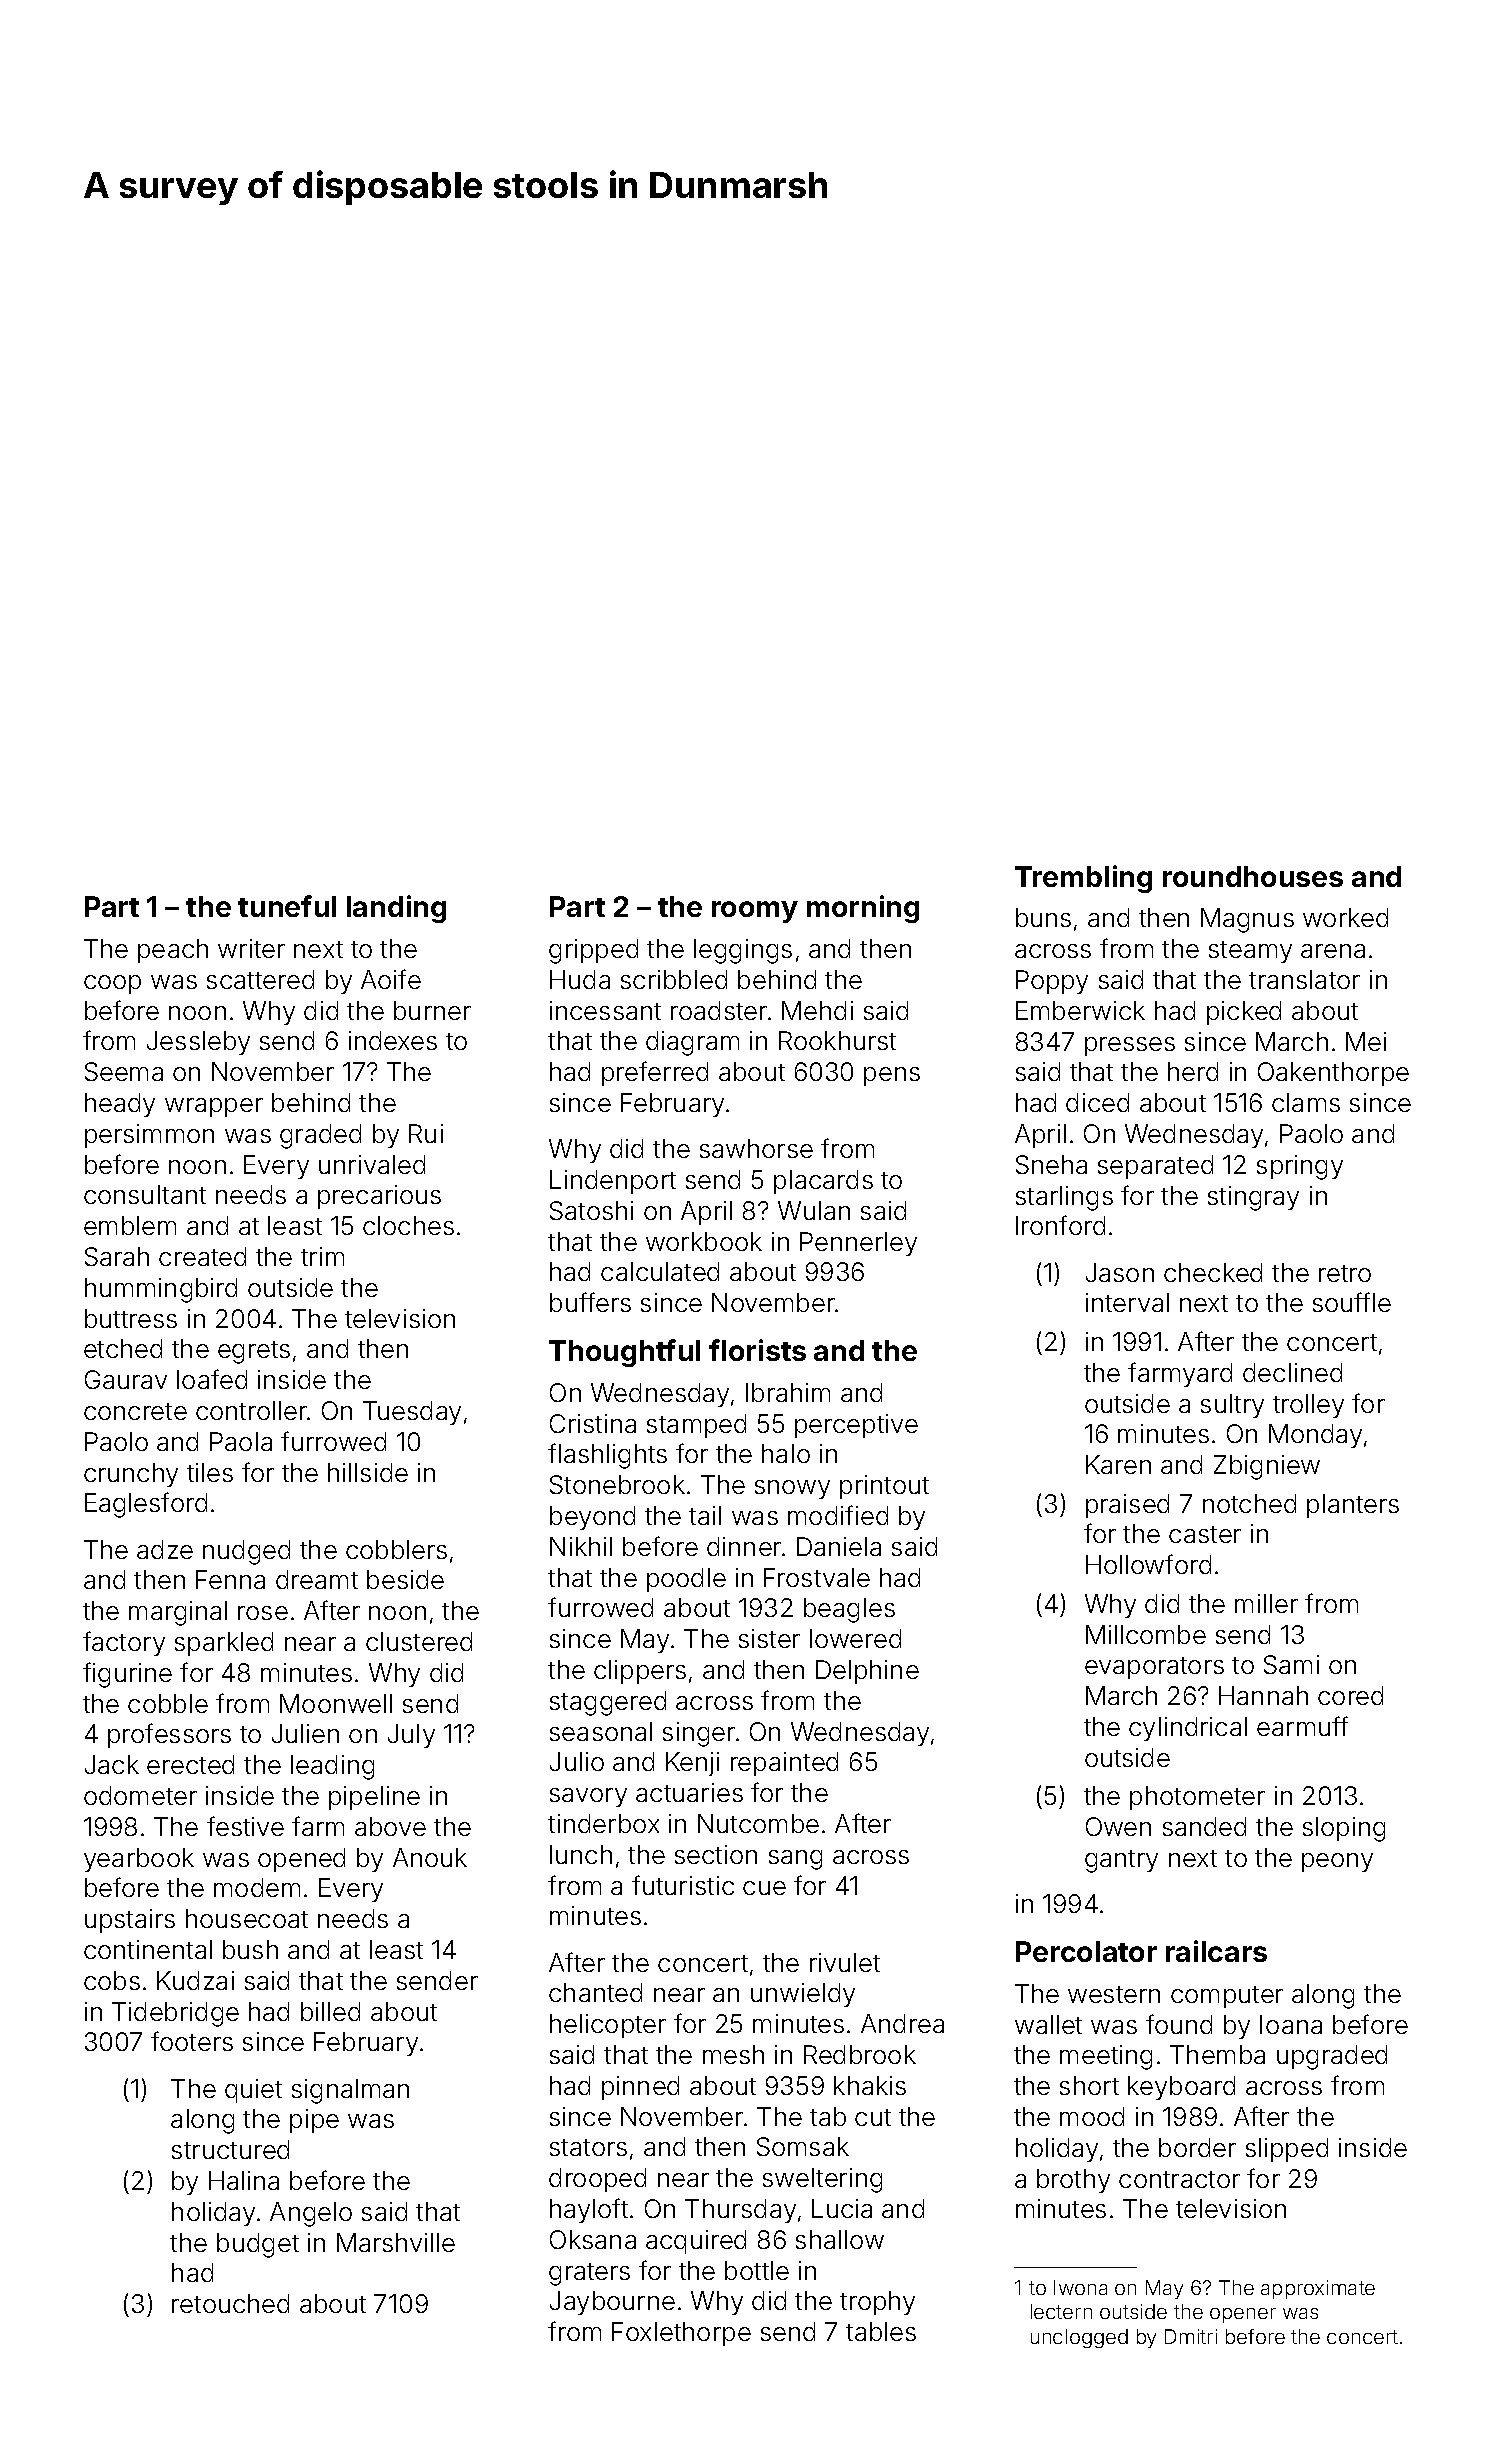 The height and width of the screenshot is (2464, 1496). Describe the element at coordinates (1253, 876) in the screenshot. I see `roundhouses` at that location.
